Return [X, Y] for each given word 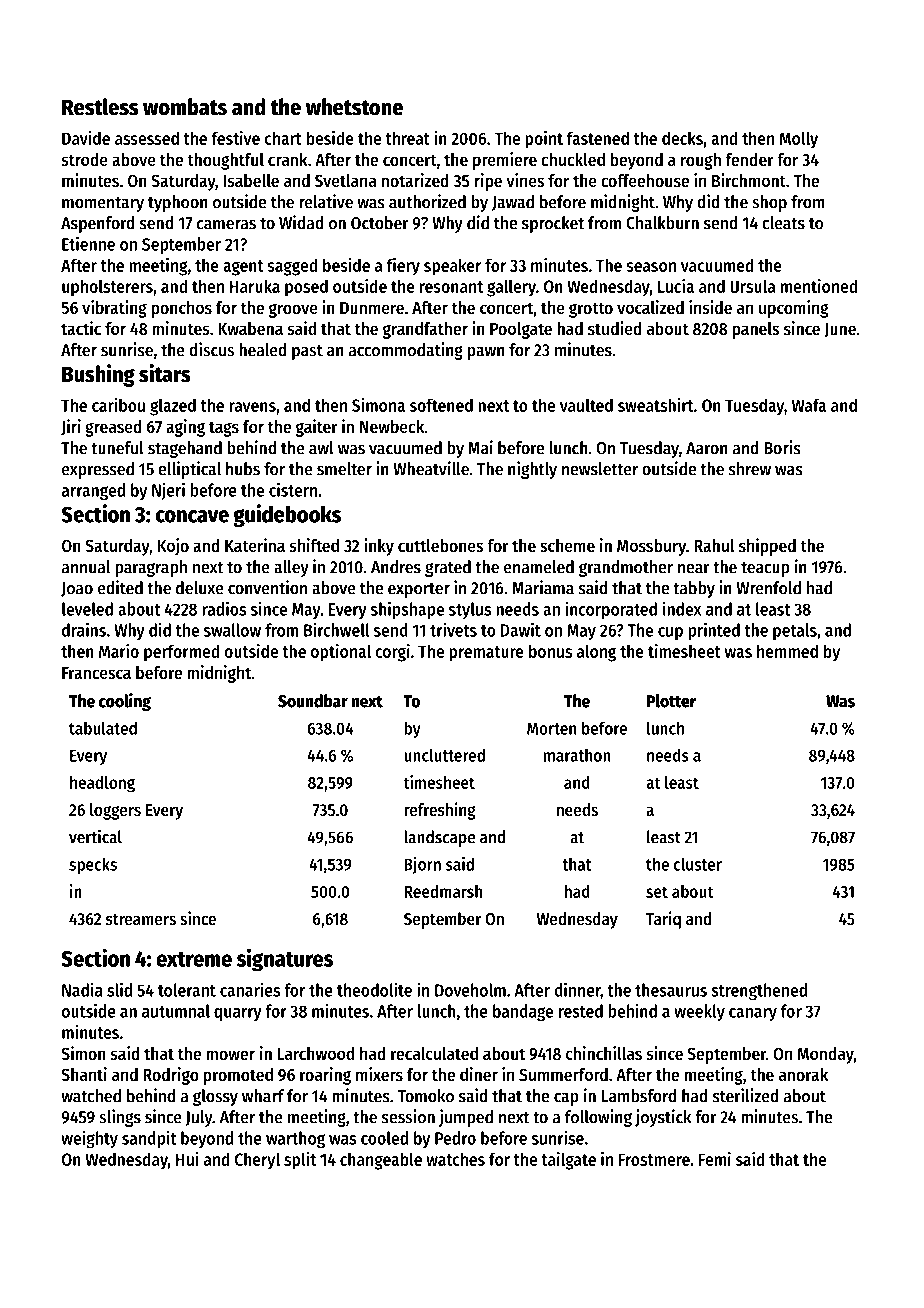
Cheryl [257, 1161]
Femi [715, 1159]
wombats [185, 107]
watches [455, 1159]
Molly [799, 140]
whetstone [354, 107]
